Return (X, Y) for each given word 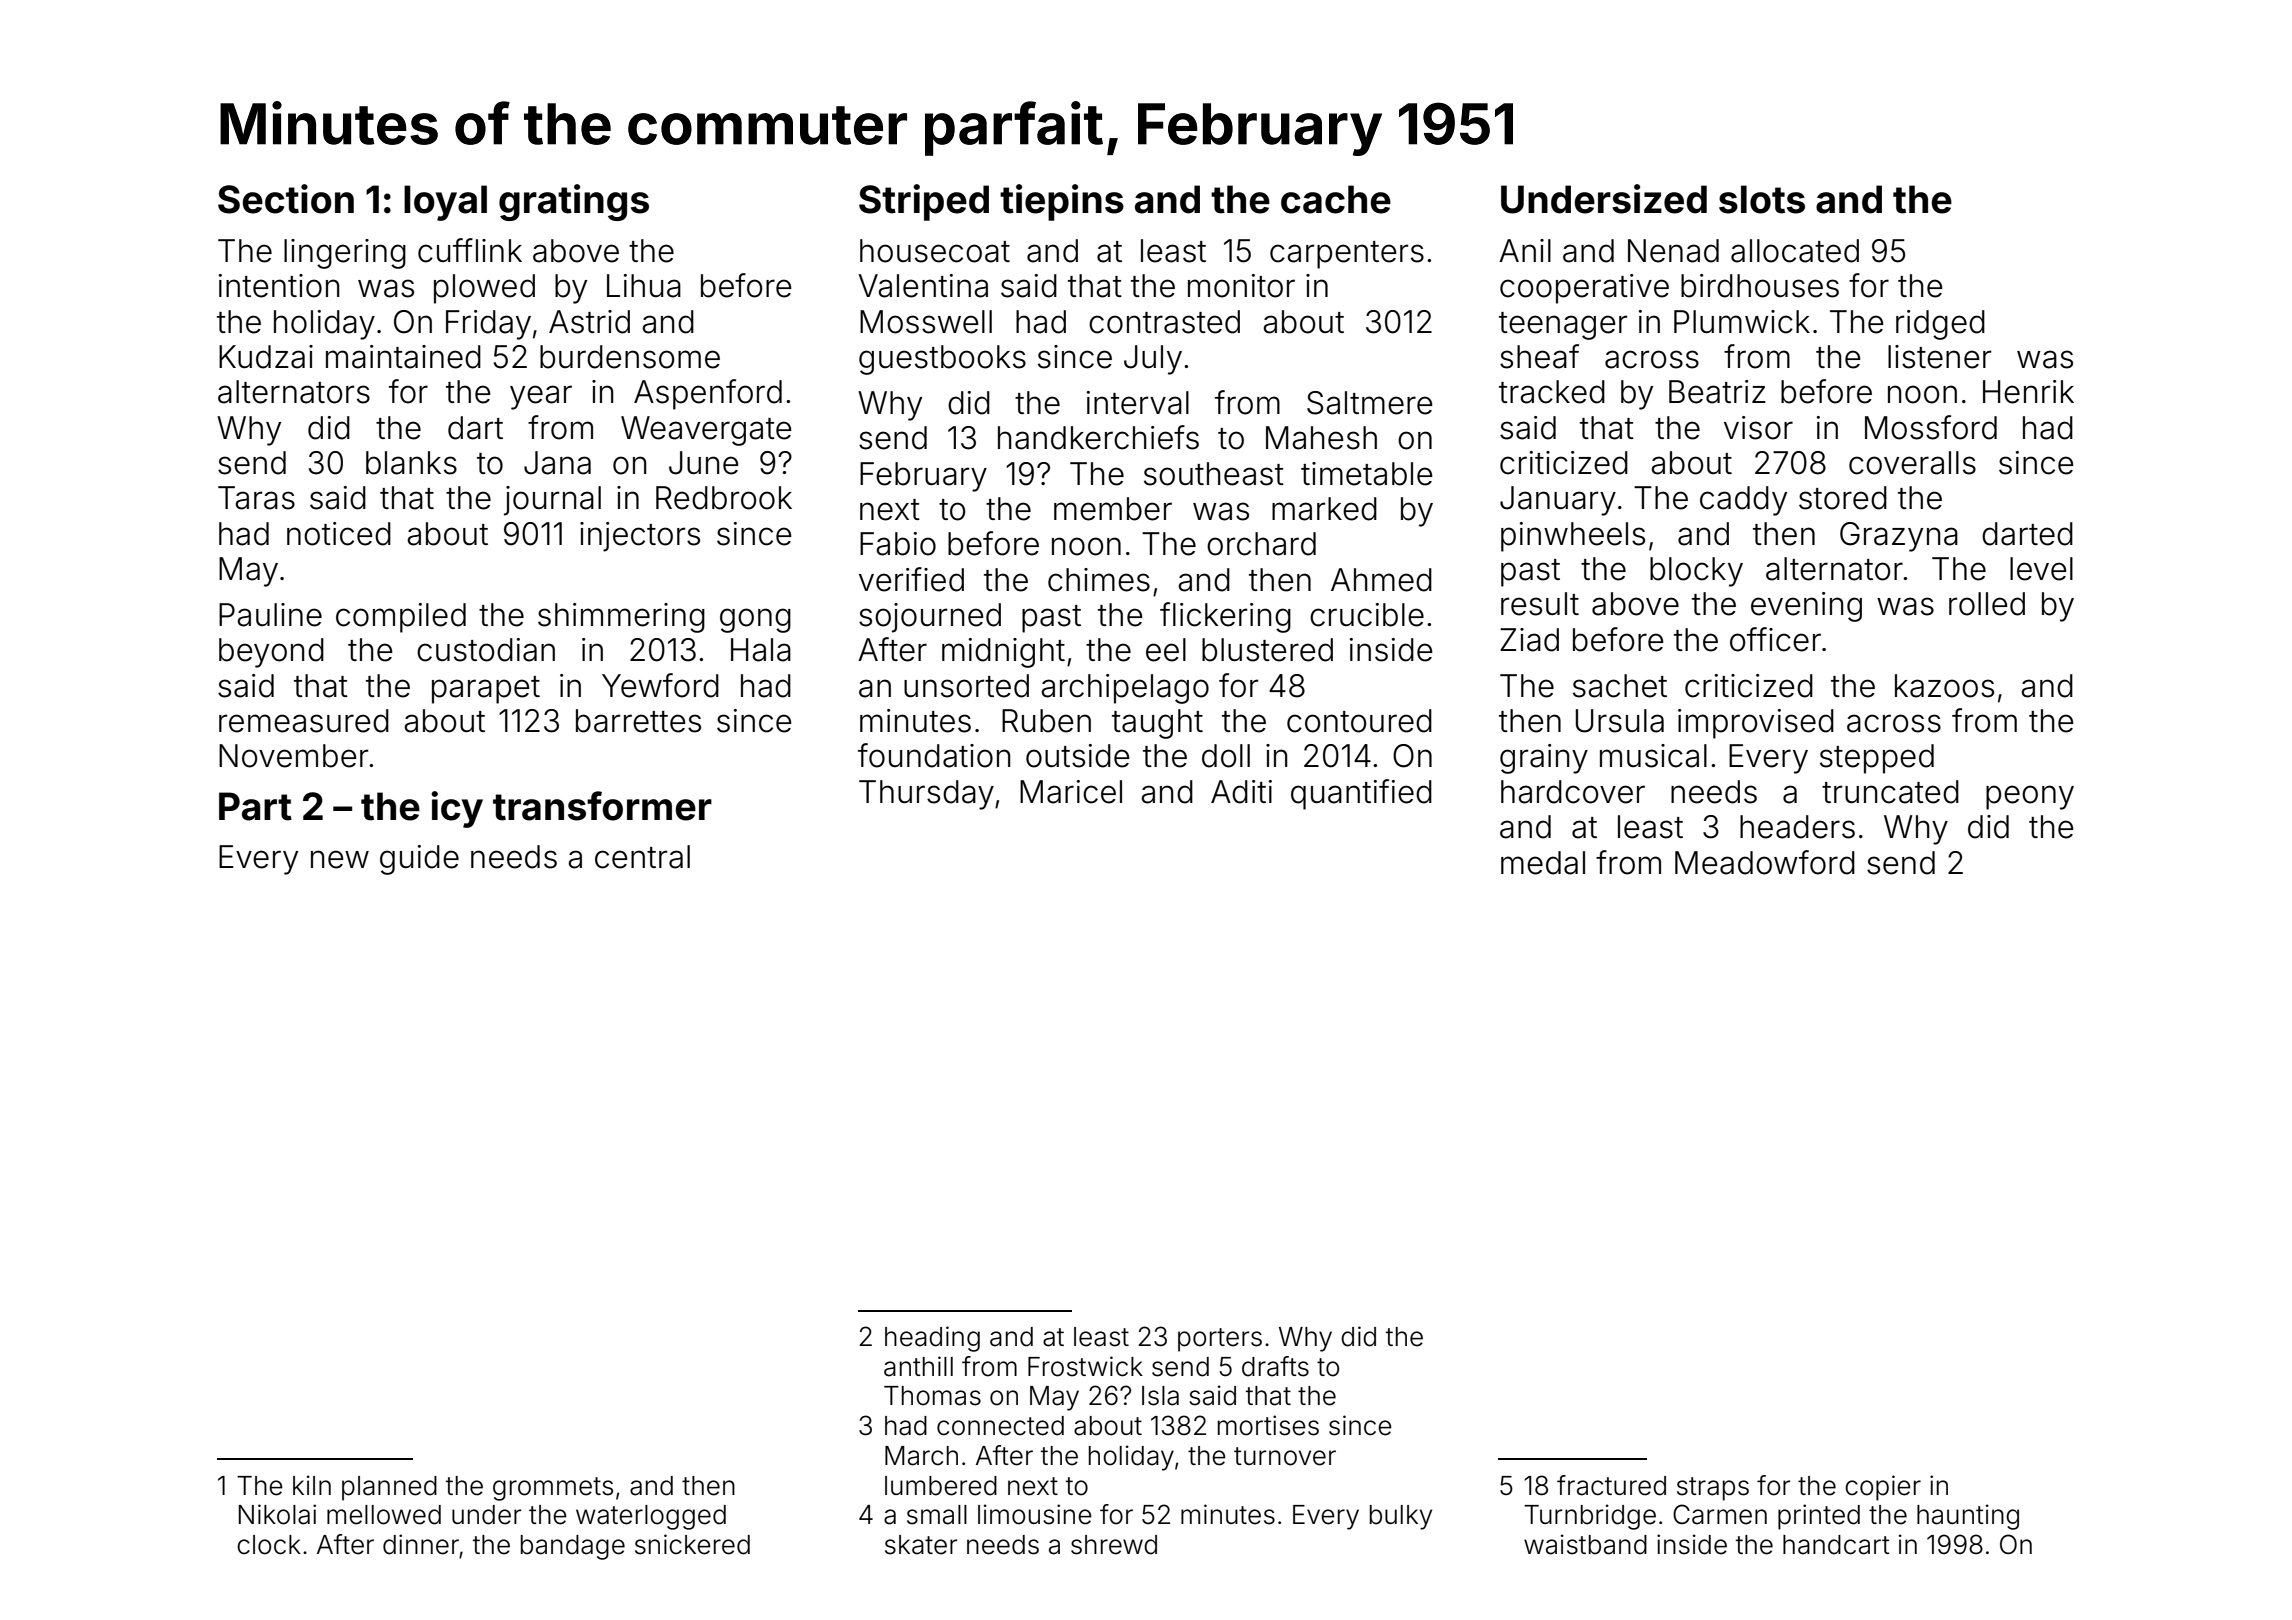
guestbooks (942, 360)
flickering (1225, 617)
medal (1543, 863)
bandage (573, 1547)
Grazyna (1899, 537)
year (541, 397)
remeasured (304, 721)
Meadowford (1765, 862)
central (642, 857)
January (1558, 501)
